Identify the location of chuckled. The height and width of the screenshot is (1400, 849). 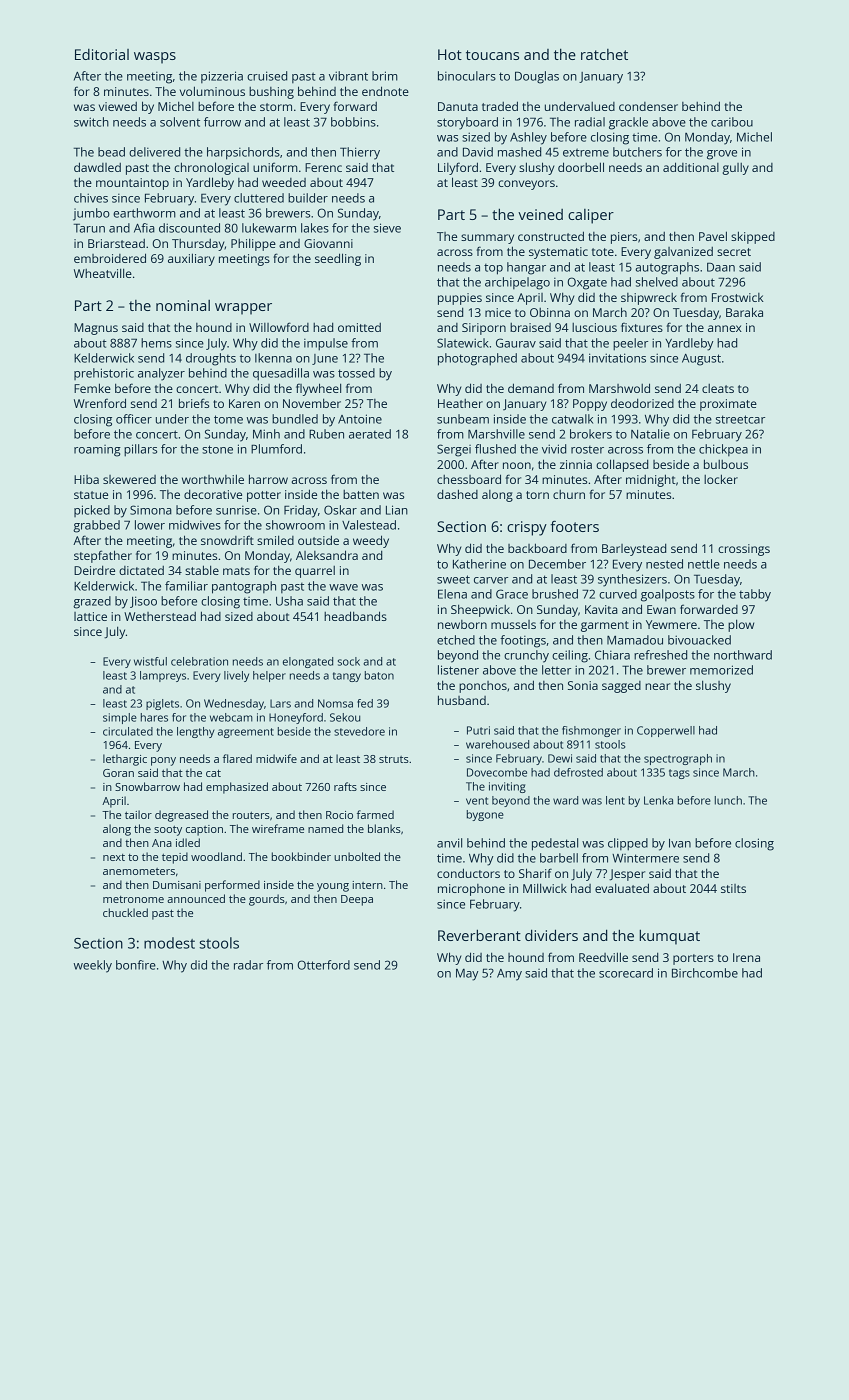
(125, 912).
